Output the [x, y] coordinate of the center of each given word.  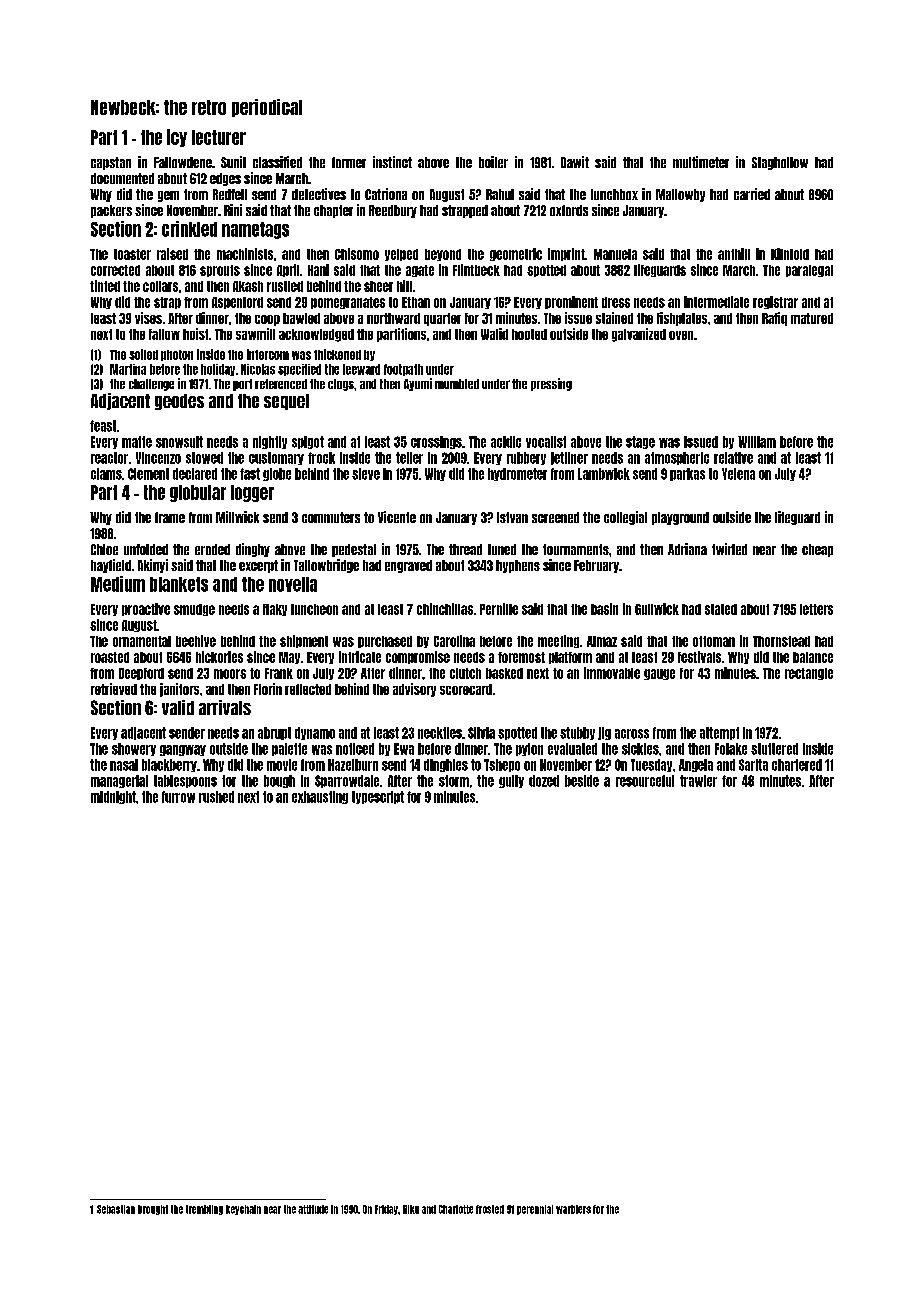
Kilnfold [790, 254]
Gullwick [657, 609]
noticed [355, 749]
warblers [573, 1209]
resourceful [645, 781]
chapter [333, 211]
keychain [243, 1210]
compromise [418, 657]
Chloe [104, 549]
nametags [255, 230]
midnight [113, 797]
